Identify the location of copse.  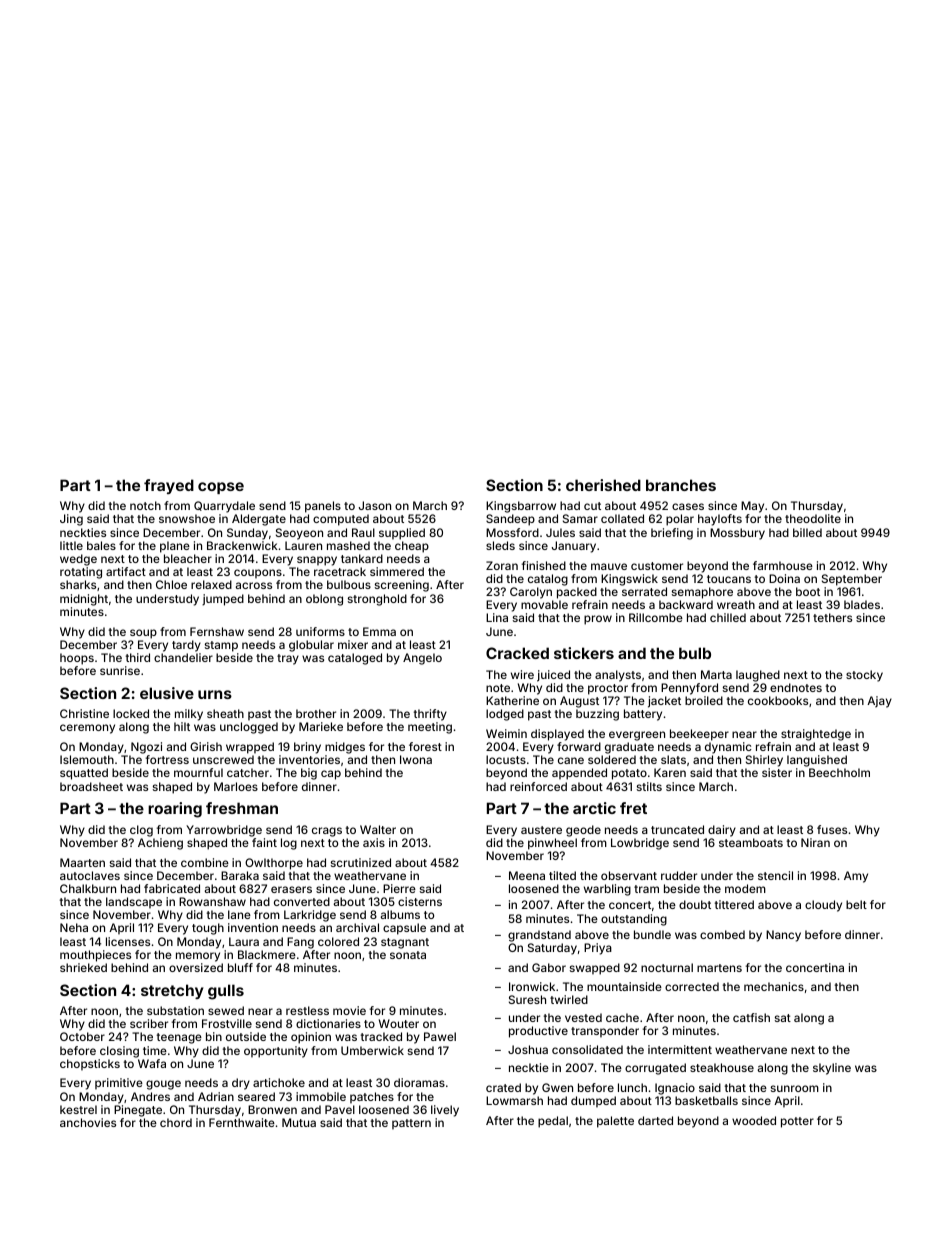
(221, 488).
